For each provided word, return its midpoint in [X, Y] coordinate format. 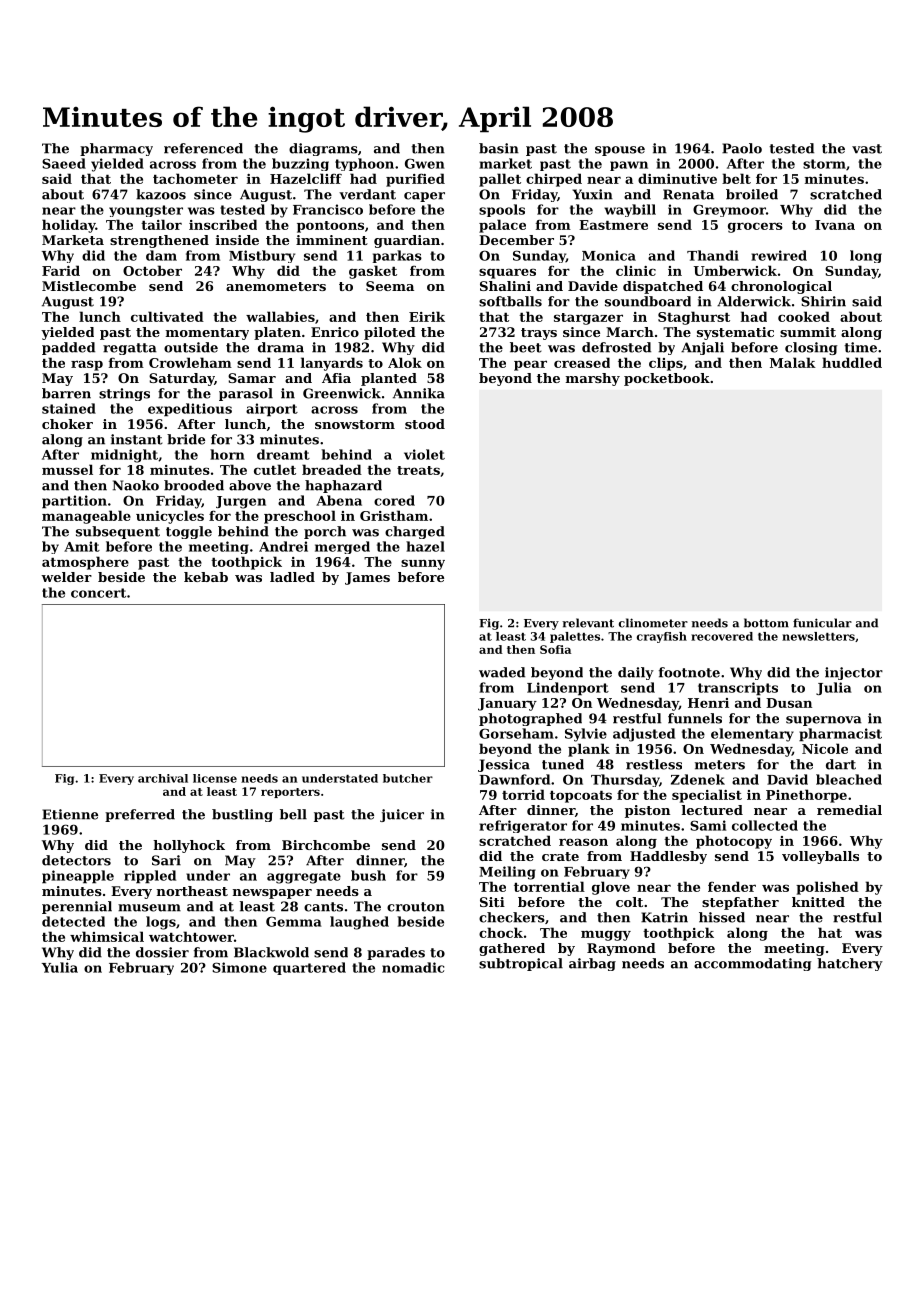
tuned [563, 764]
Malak [793, 362]
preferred [140, 815]
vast [867, 149]
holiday [69, 226]
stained [69, 408]
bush [368, 875]
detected [73, 921]
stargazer [588, 319]
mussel [67, 469]
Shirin [823, 301]
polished [827, 888]
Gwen [425, 163]
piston [647, 811]
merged [342, 547]
